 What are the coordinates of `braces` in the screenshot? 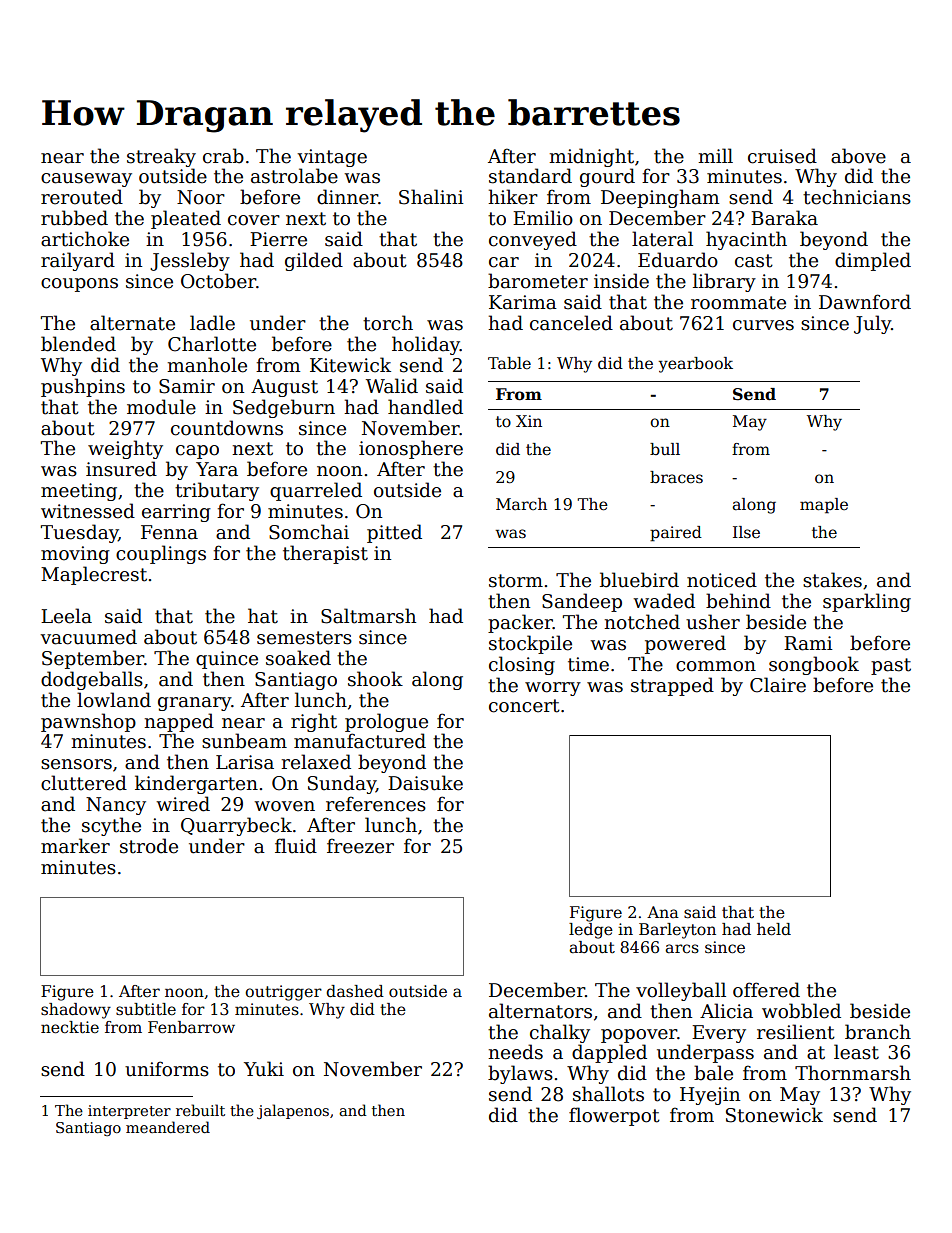 It's located at (676, 477).
